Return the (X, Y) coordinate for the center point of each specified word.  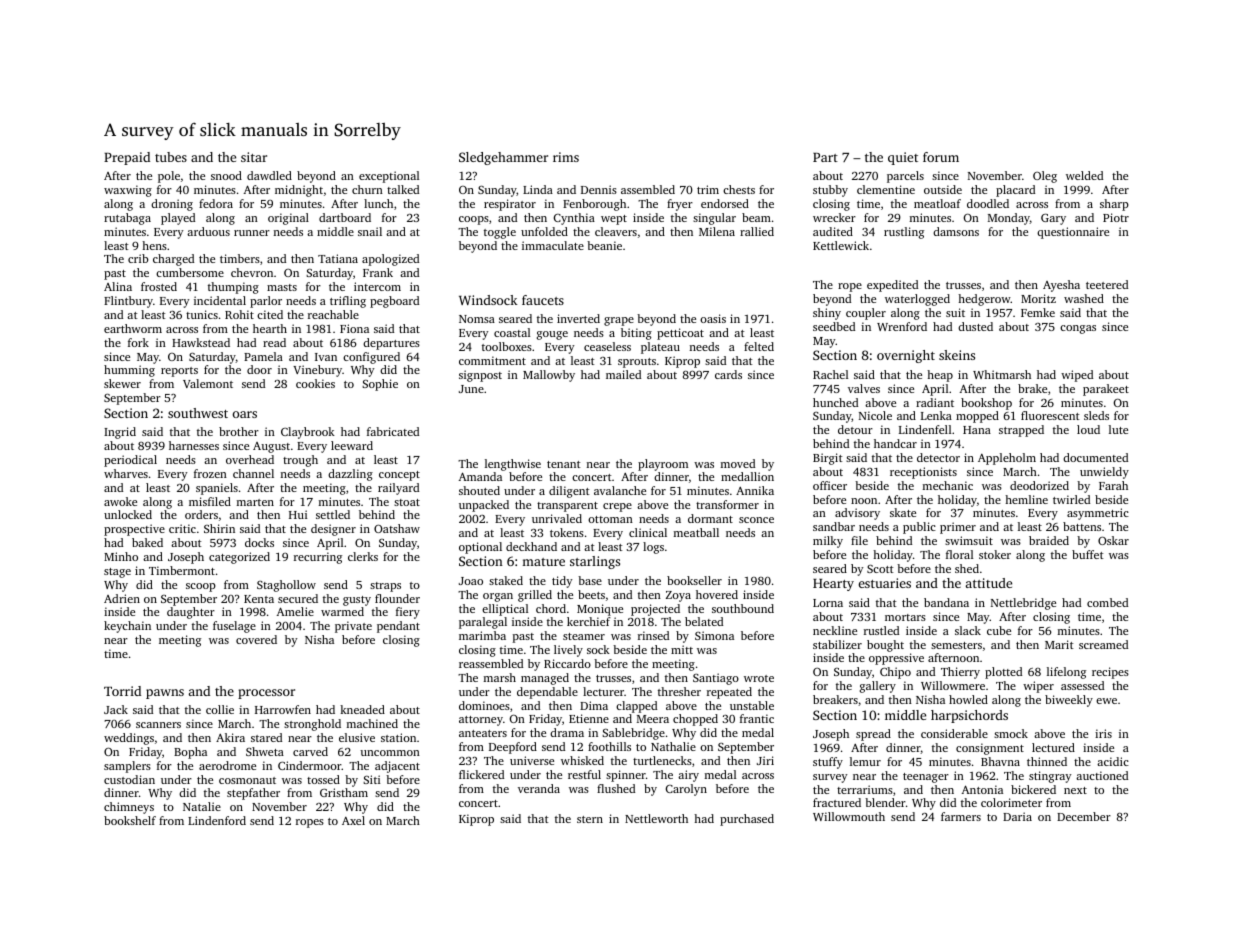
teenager (926, 778)
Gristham (344, 792)
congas (1078, 329)
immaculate (553, 245)
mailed (623, 374)
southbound (743, 608)
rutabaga (127, 219)
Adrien (122, 598)
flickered (481, 774)
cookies (315, 383)
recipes (1110, 673)
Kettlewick (841, 245)
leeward (352, 445)
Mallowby (549, 376)
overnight (906, 356)
